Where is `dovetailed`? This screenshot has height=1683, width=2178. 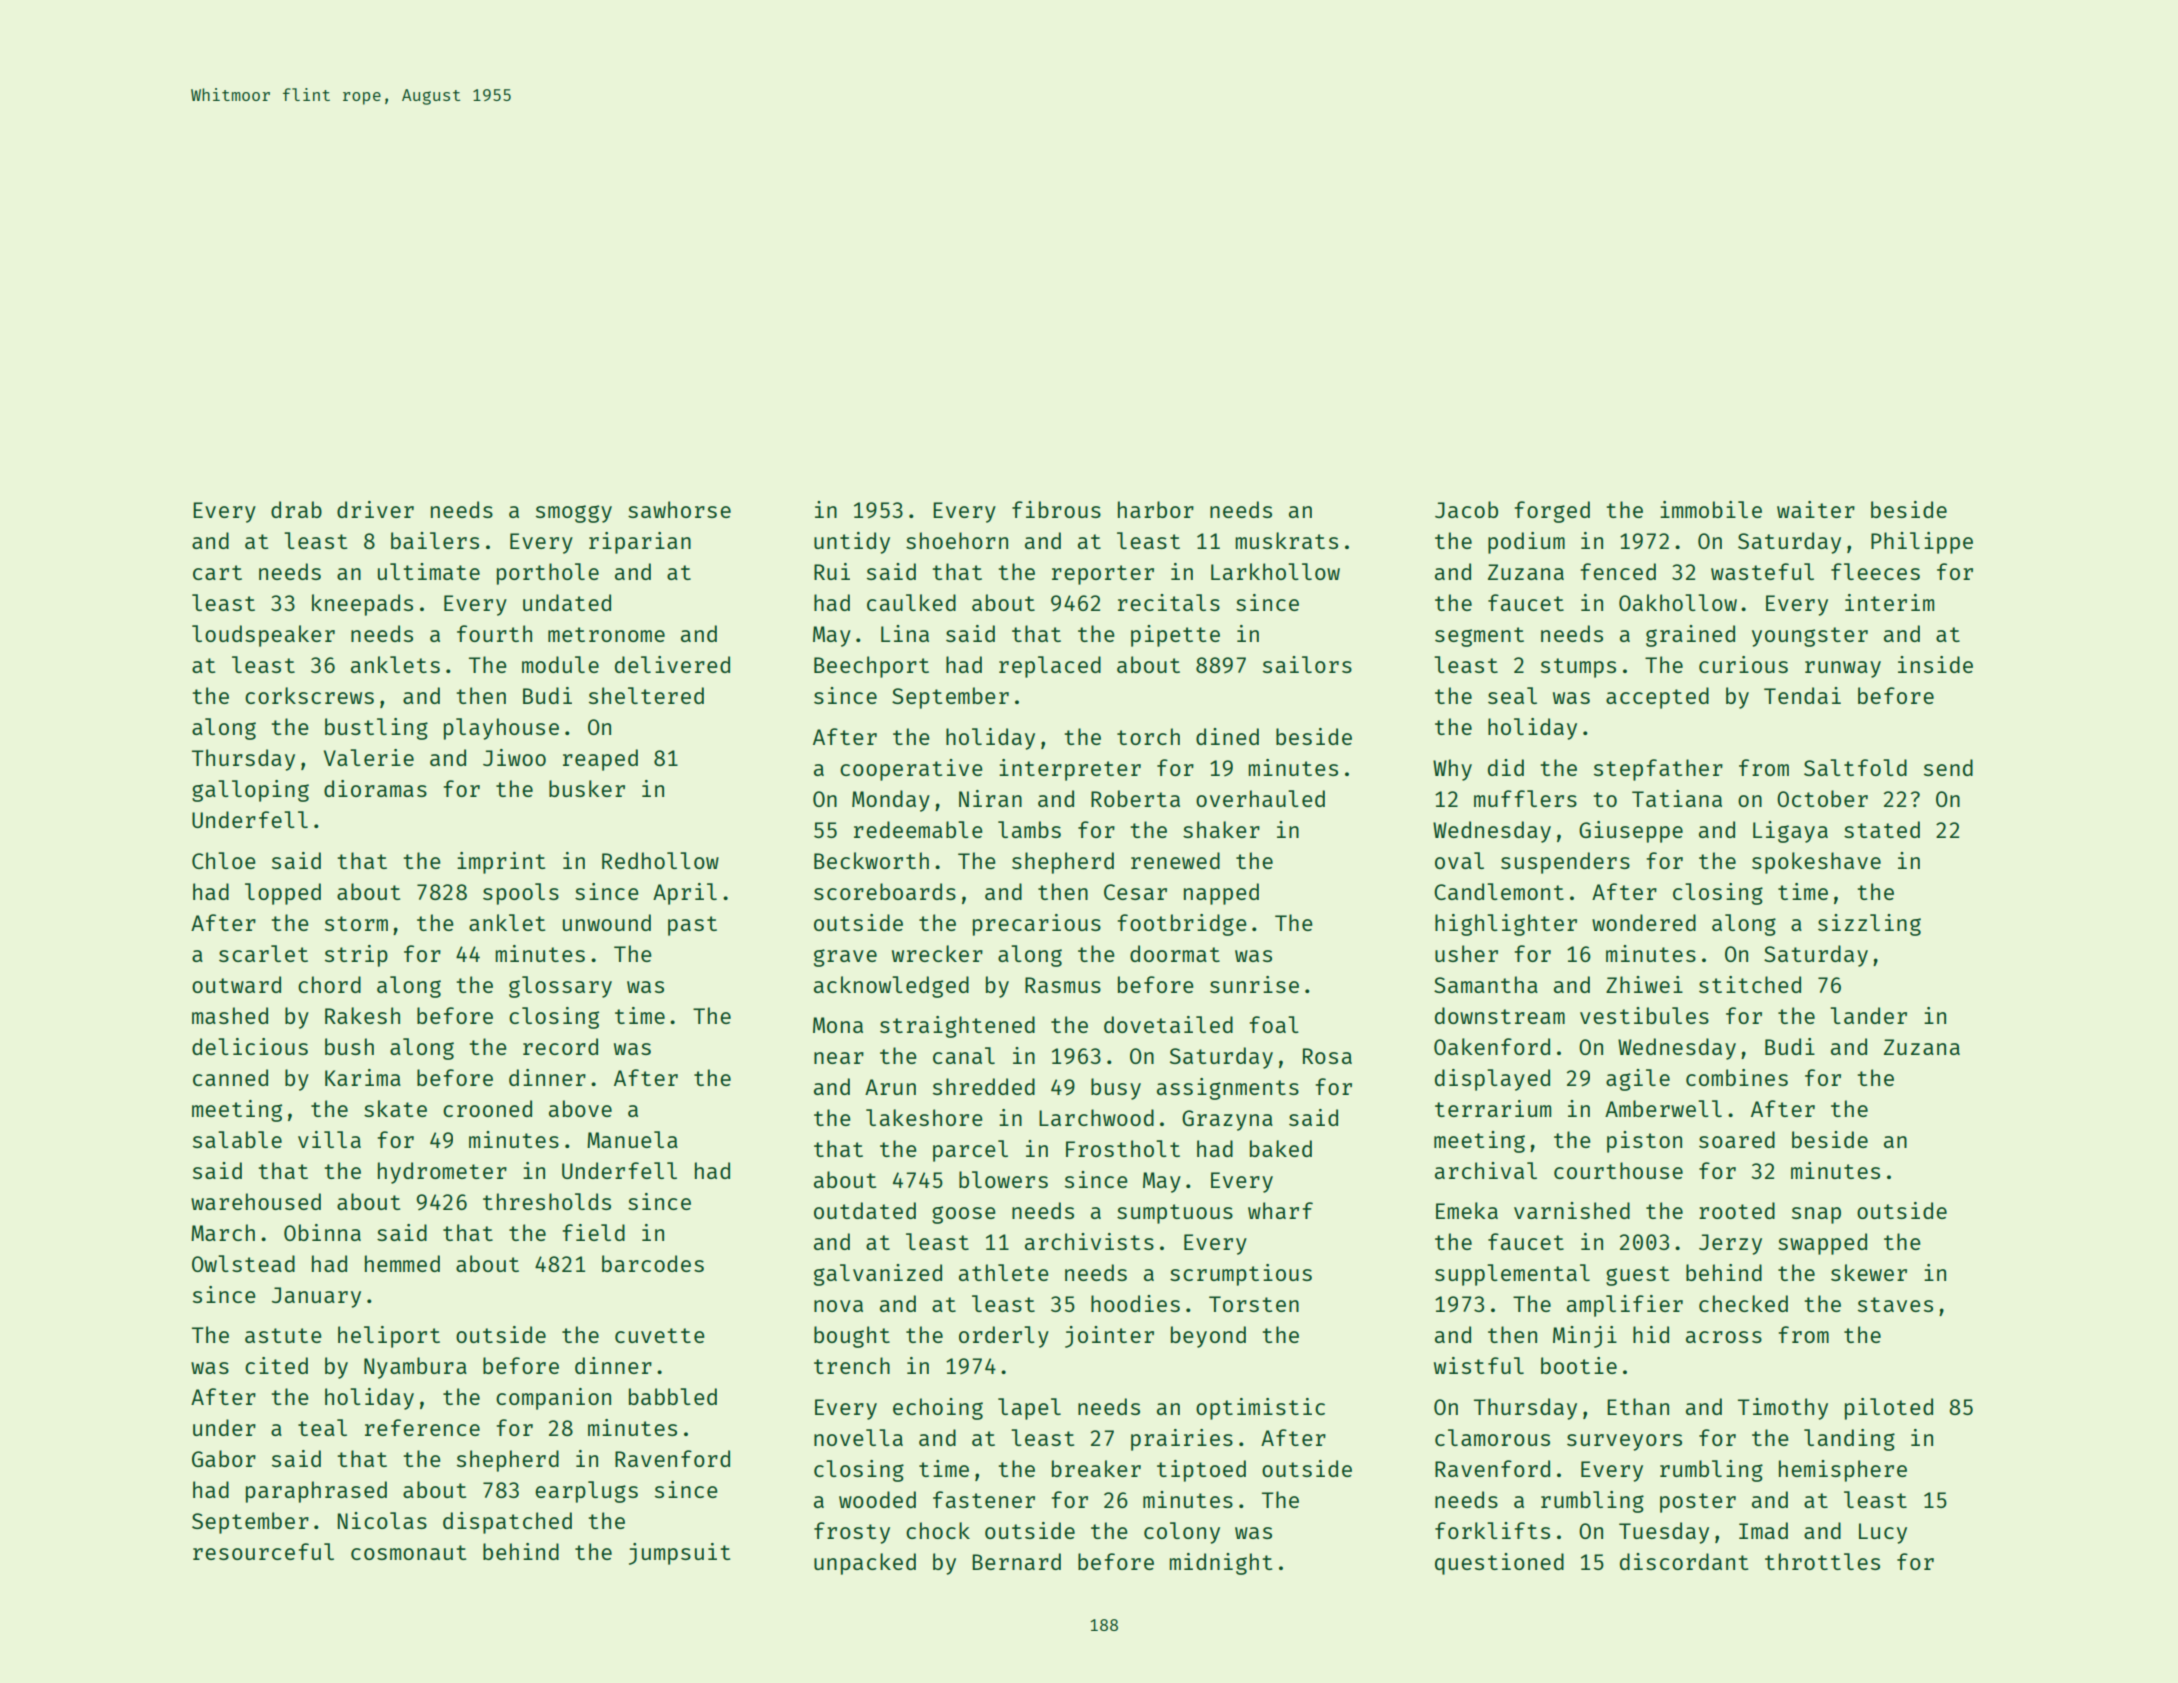
dovetailed is located at coordinates (1168, 1024).
